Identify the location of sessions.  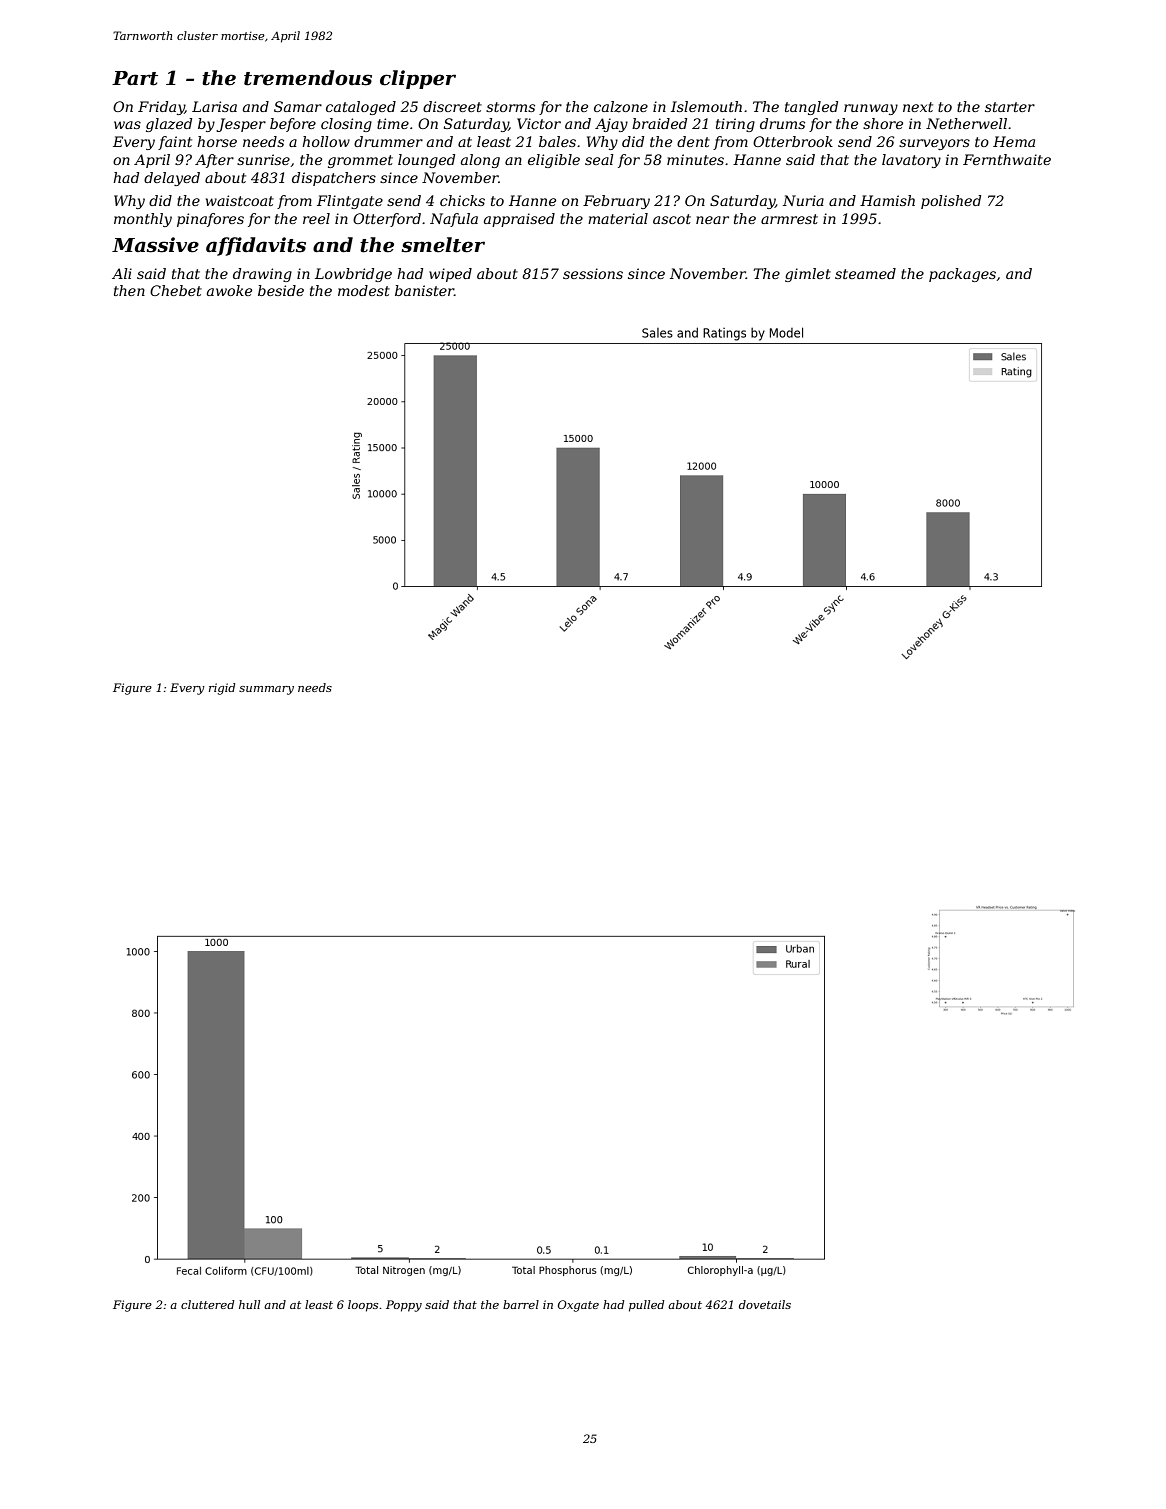
(593, 273).
